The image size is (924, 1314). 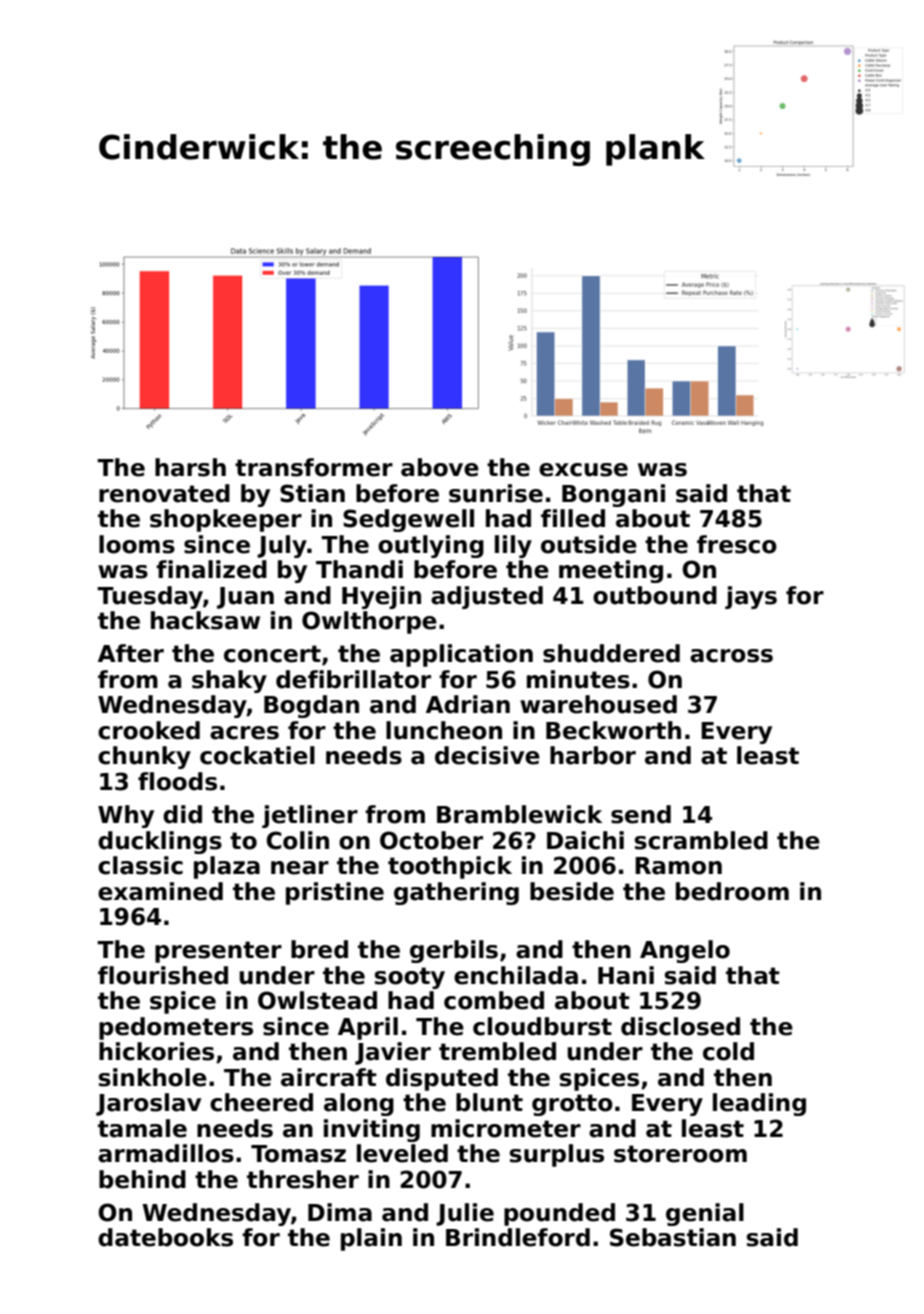 What do you see at coordinates (751, 597) in the document?
I see `jays` at bounding box center [751, 597].
